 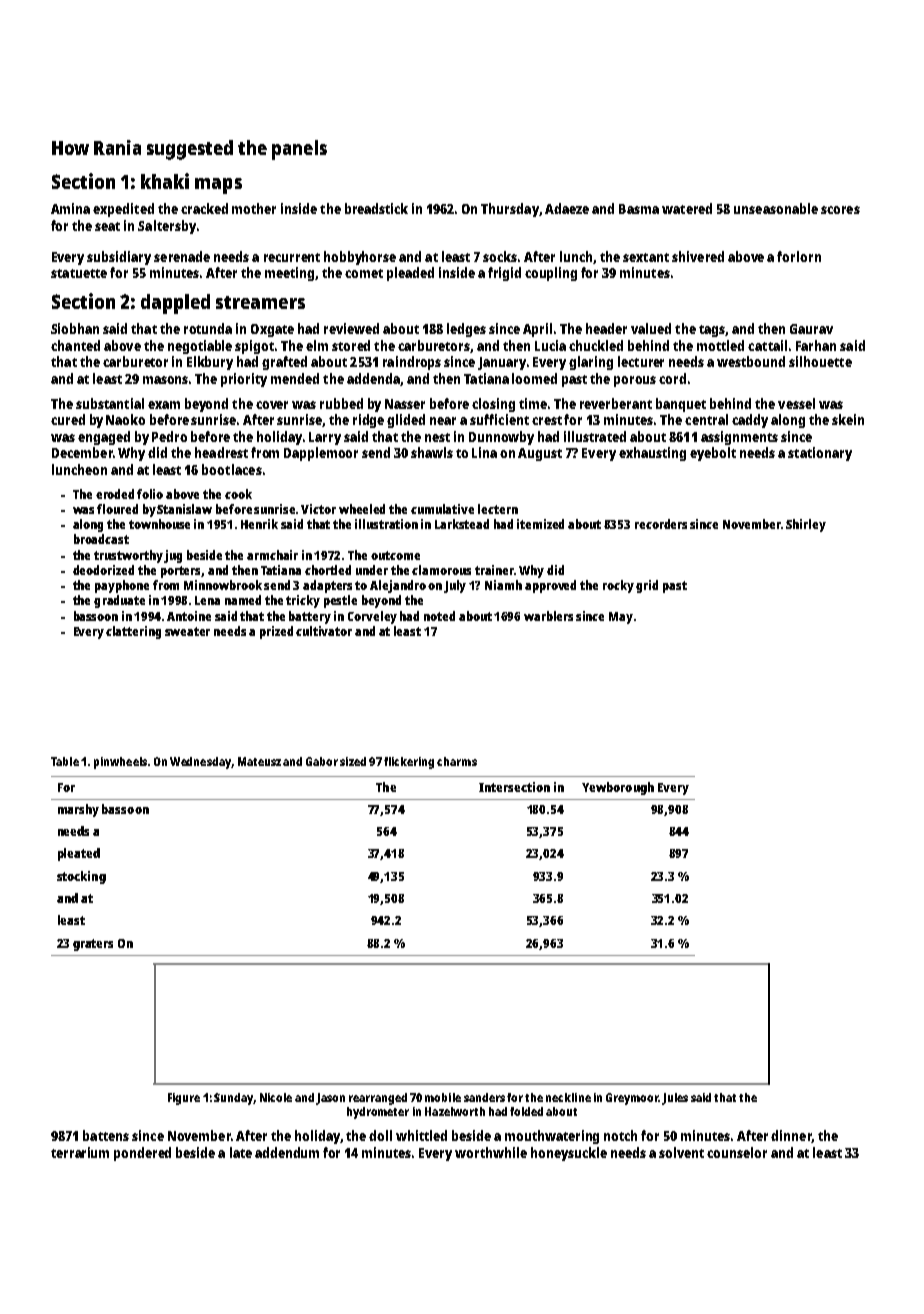 What do you see at coordinates (457, 761) in the screenshot?
I see `charms` at bounding box center [457, 761].
